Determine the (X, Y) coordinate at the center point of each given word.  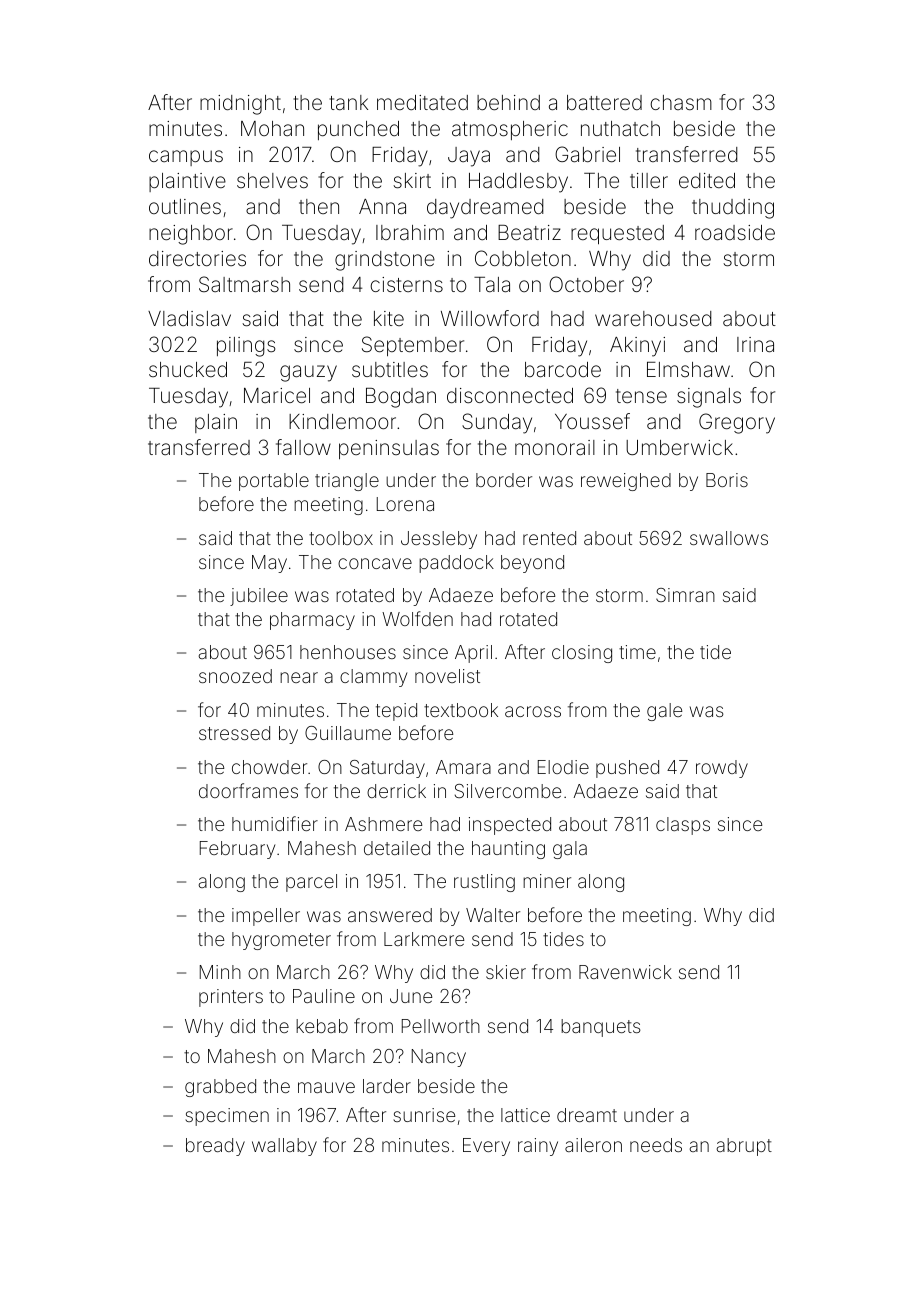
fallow (303, 447)
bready (215, 1147)
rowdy (722, 769)
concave (375, 563)
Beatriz (529, 232)
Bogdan (401, 398)
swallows (729, 538)
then (319, 206)
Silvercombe (508, 791)
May (269, 564)
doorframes (248, 790)
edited (707, 180)
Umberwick (679, 447)
